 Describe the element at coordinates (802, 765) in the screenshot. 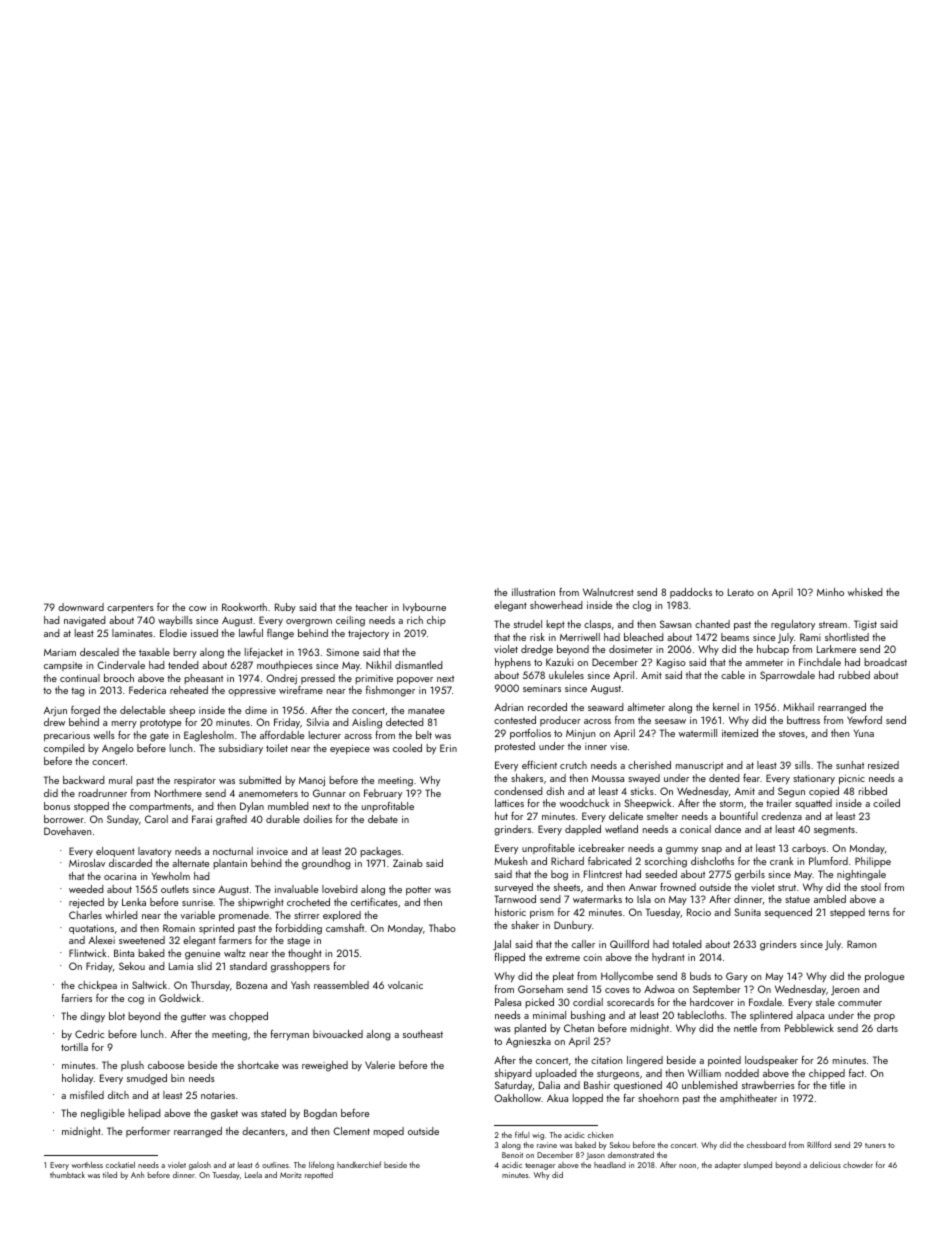

I see `sills` at that location.
